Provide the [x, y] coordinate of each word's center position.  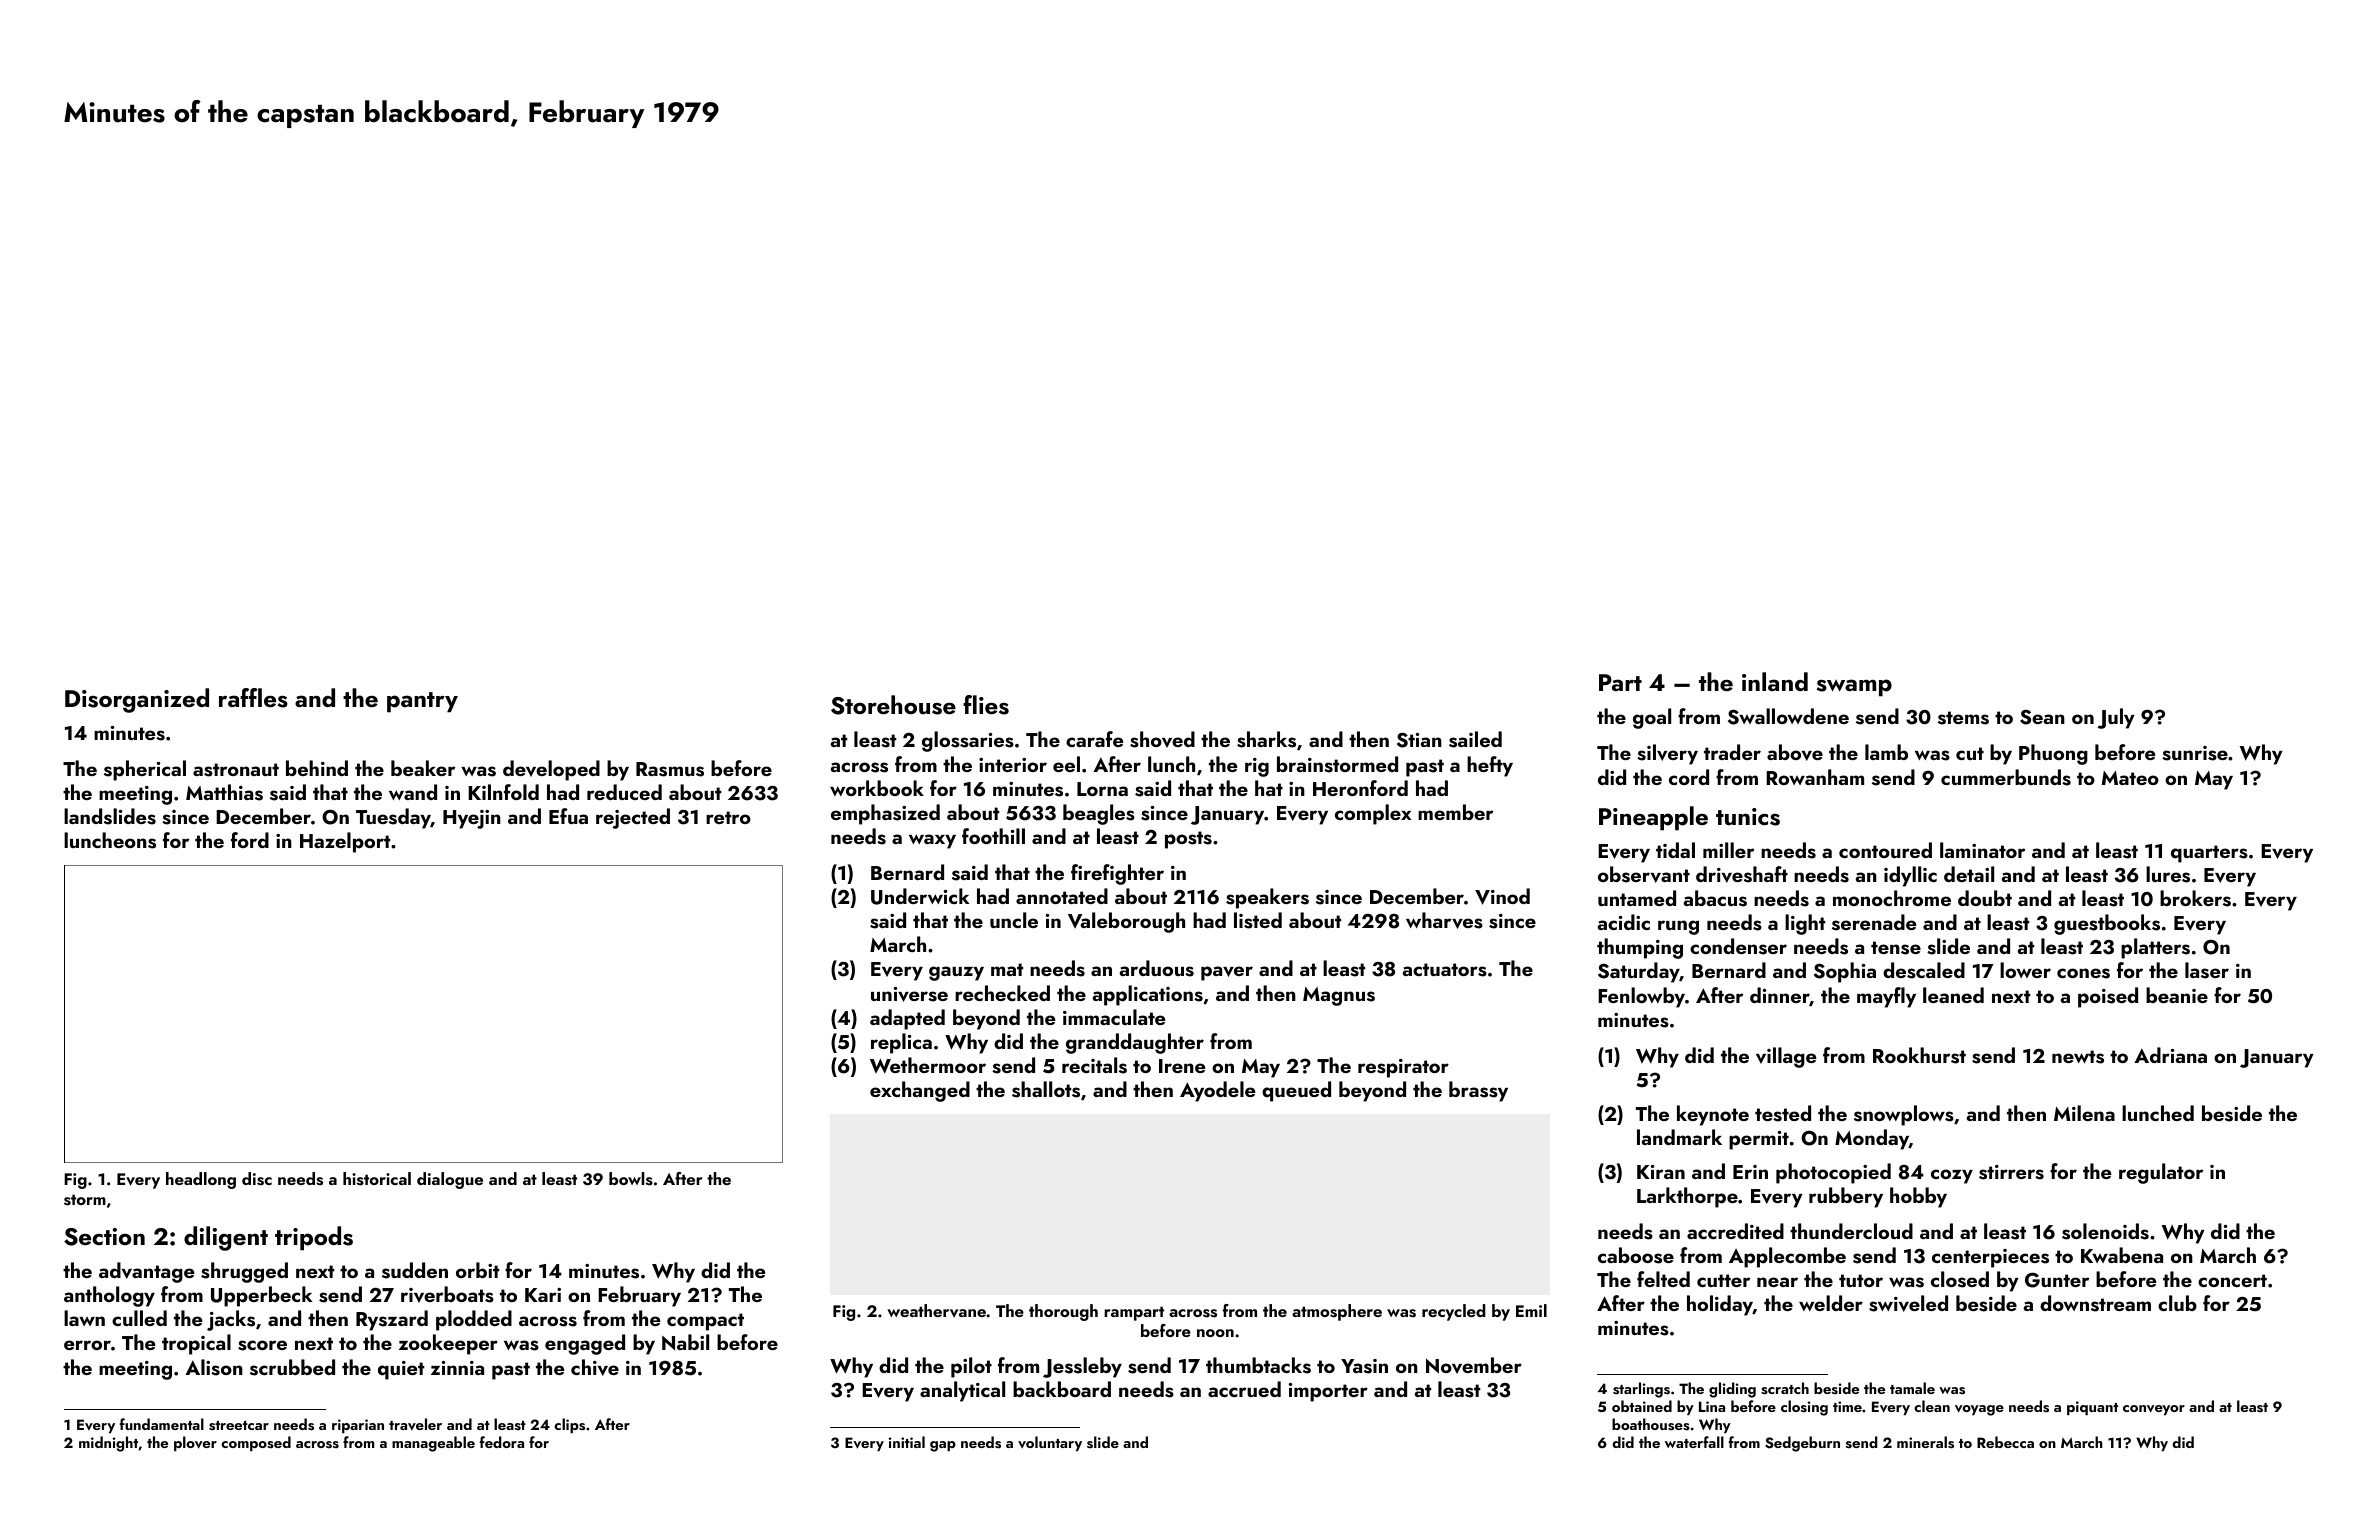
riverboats [447, 1294]
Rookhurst [1919, 1055]
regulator [2161, 1173]
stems [1963, 718]
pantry [422, 702]
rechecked [1002, 993]
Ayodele [1217, 1091]
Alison [214, 1367]
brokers [2195, 898]
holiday [1720, 1305]
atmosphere [1337, 1312]
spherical [145, 770]
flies [986, 705]
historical [377, 1179]
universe [909, 994]
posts [1188, 840]
